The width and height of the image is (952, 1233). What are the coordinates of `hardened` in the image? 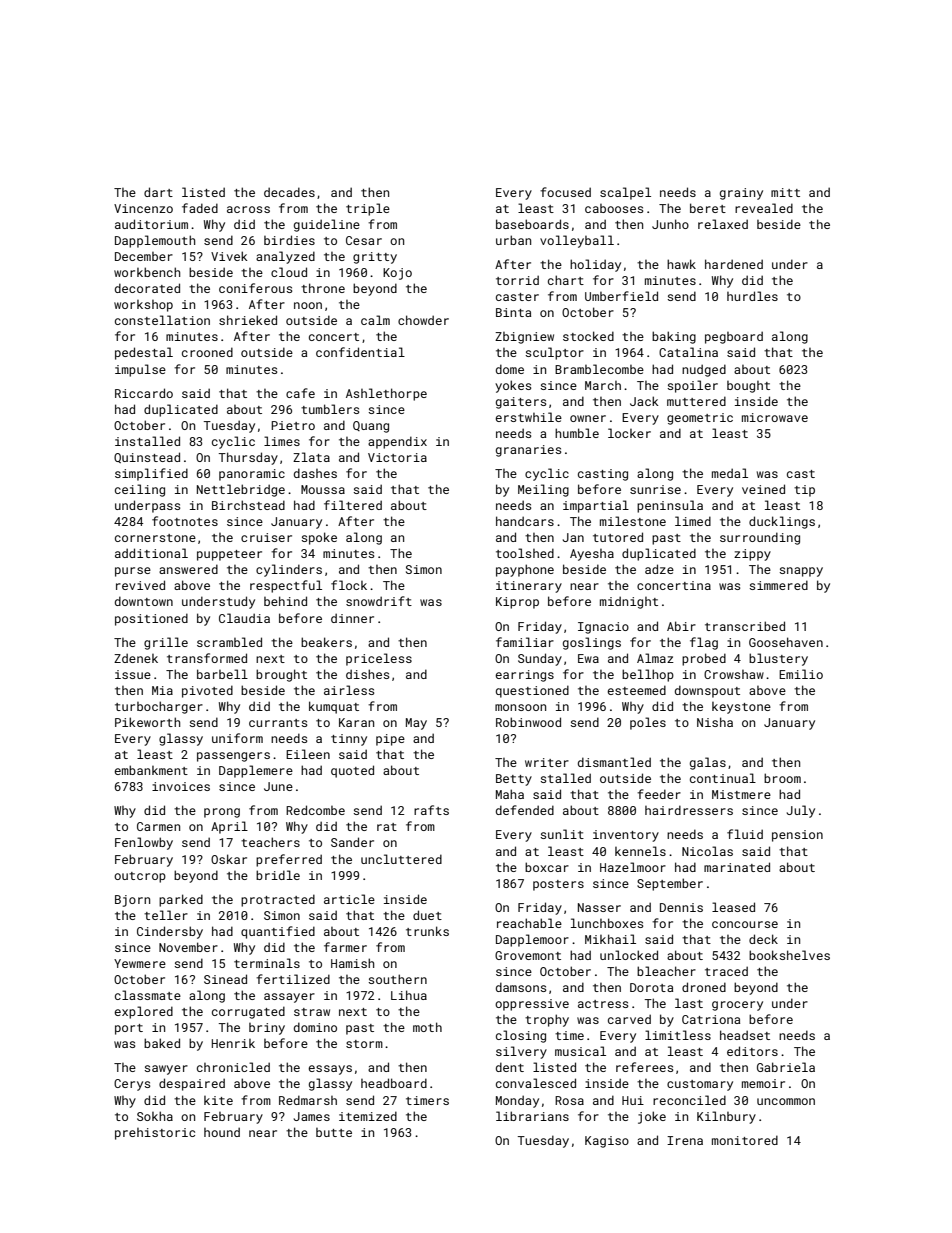 It's located at (734, 264).
